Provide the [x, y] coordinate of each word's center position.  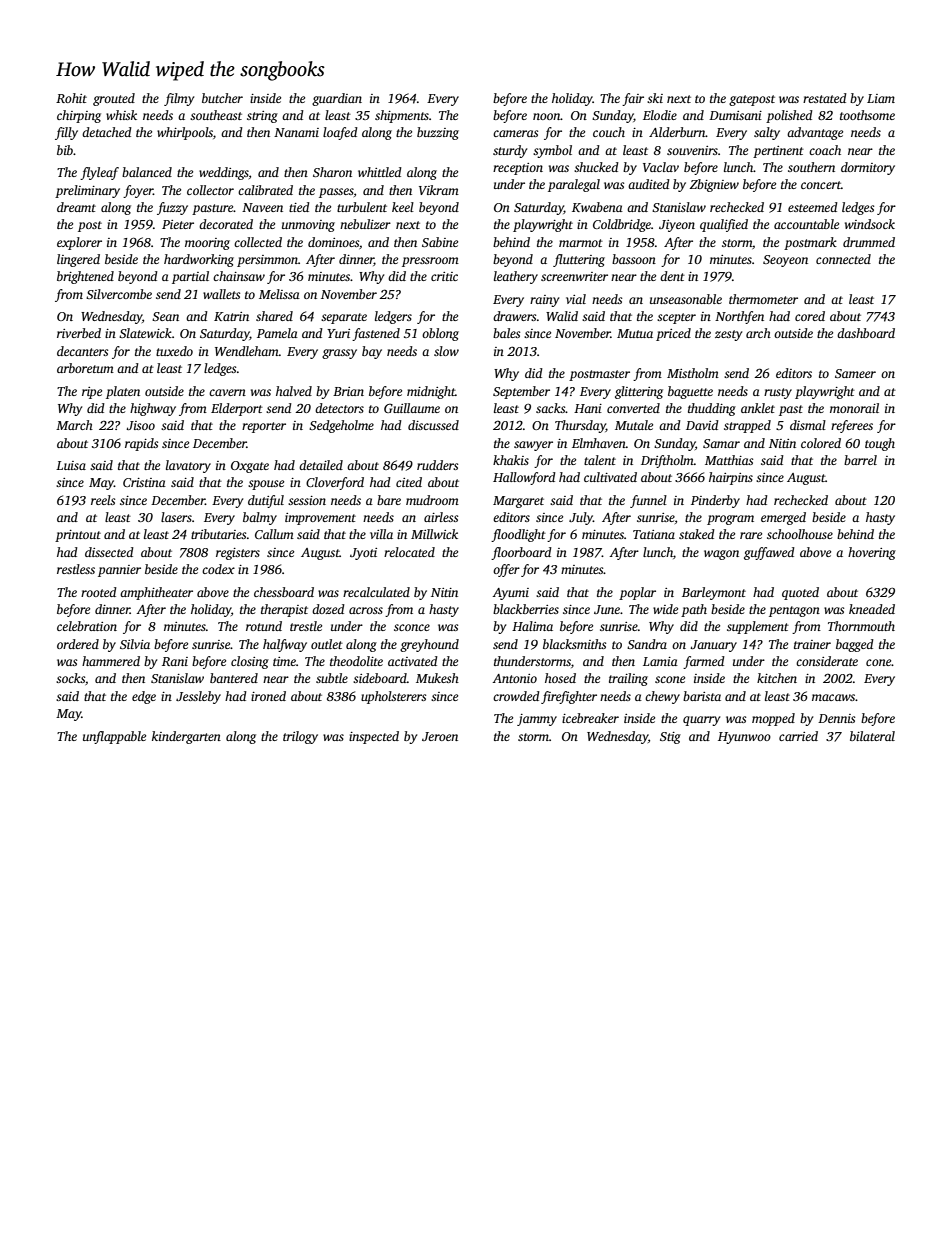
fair [633, 99]
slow [446, 351]
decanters [82, 351]
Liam [881, 98]
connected [843, 259]
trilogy [300, 737]
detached [107, 132]
